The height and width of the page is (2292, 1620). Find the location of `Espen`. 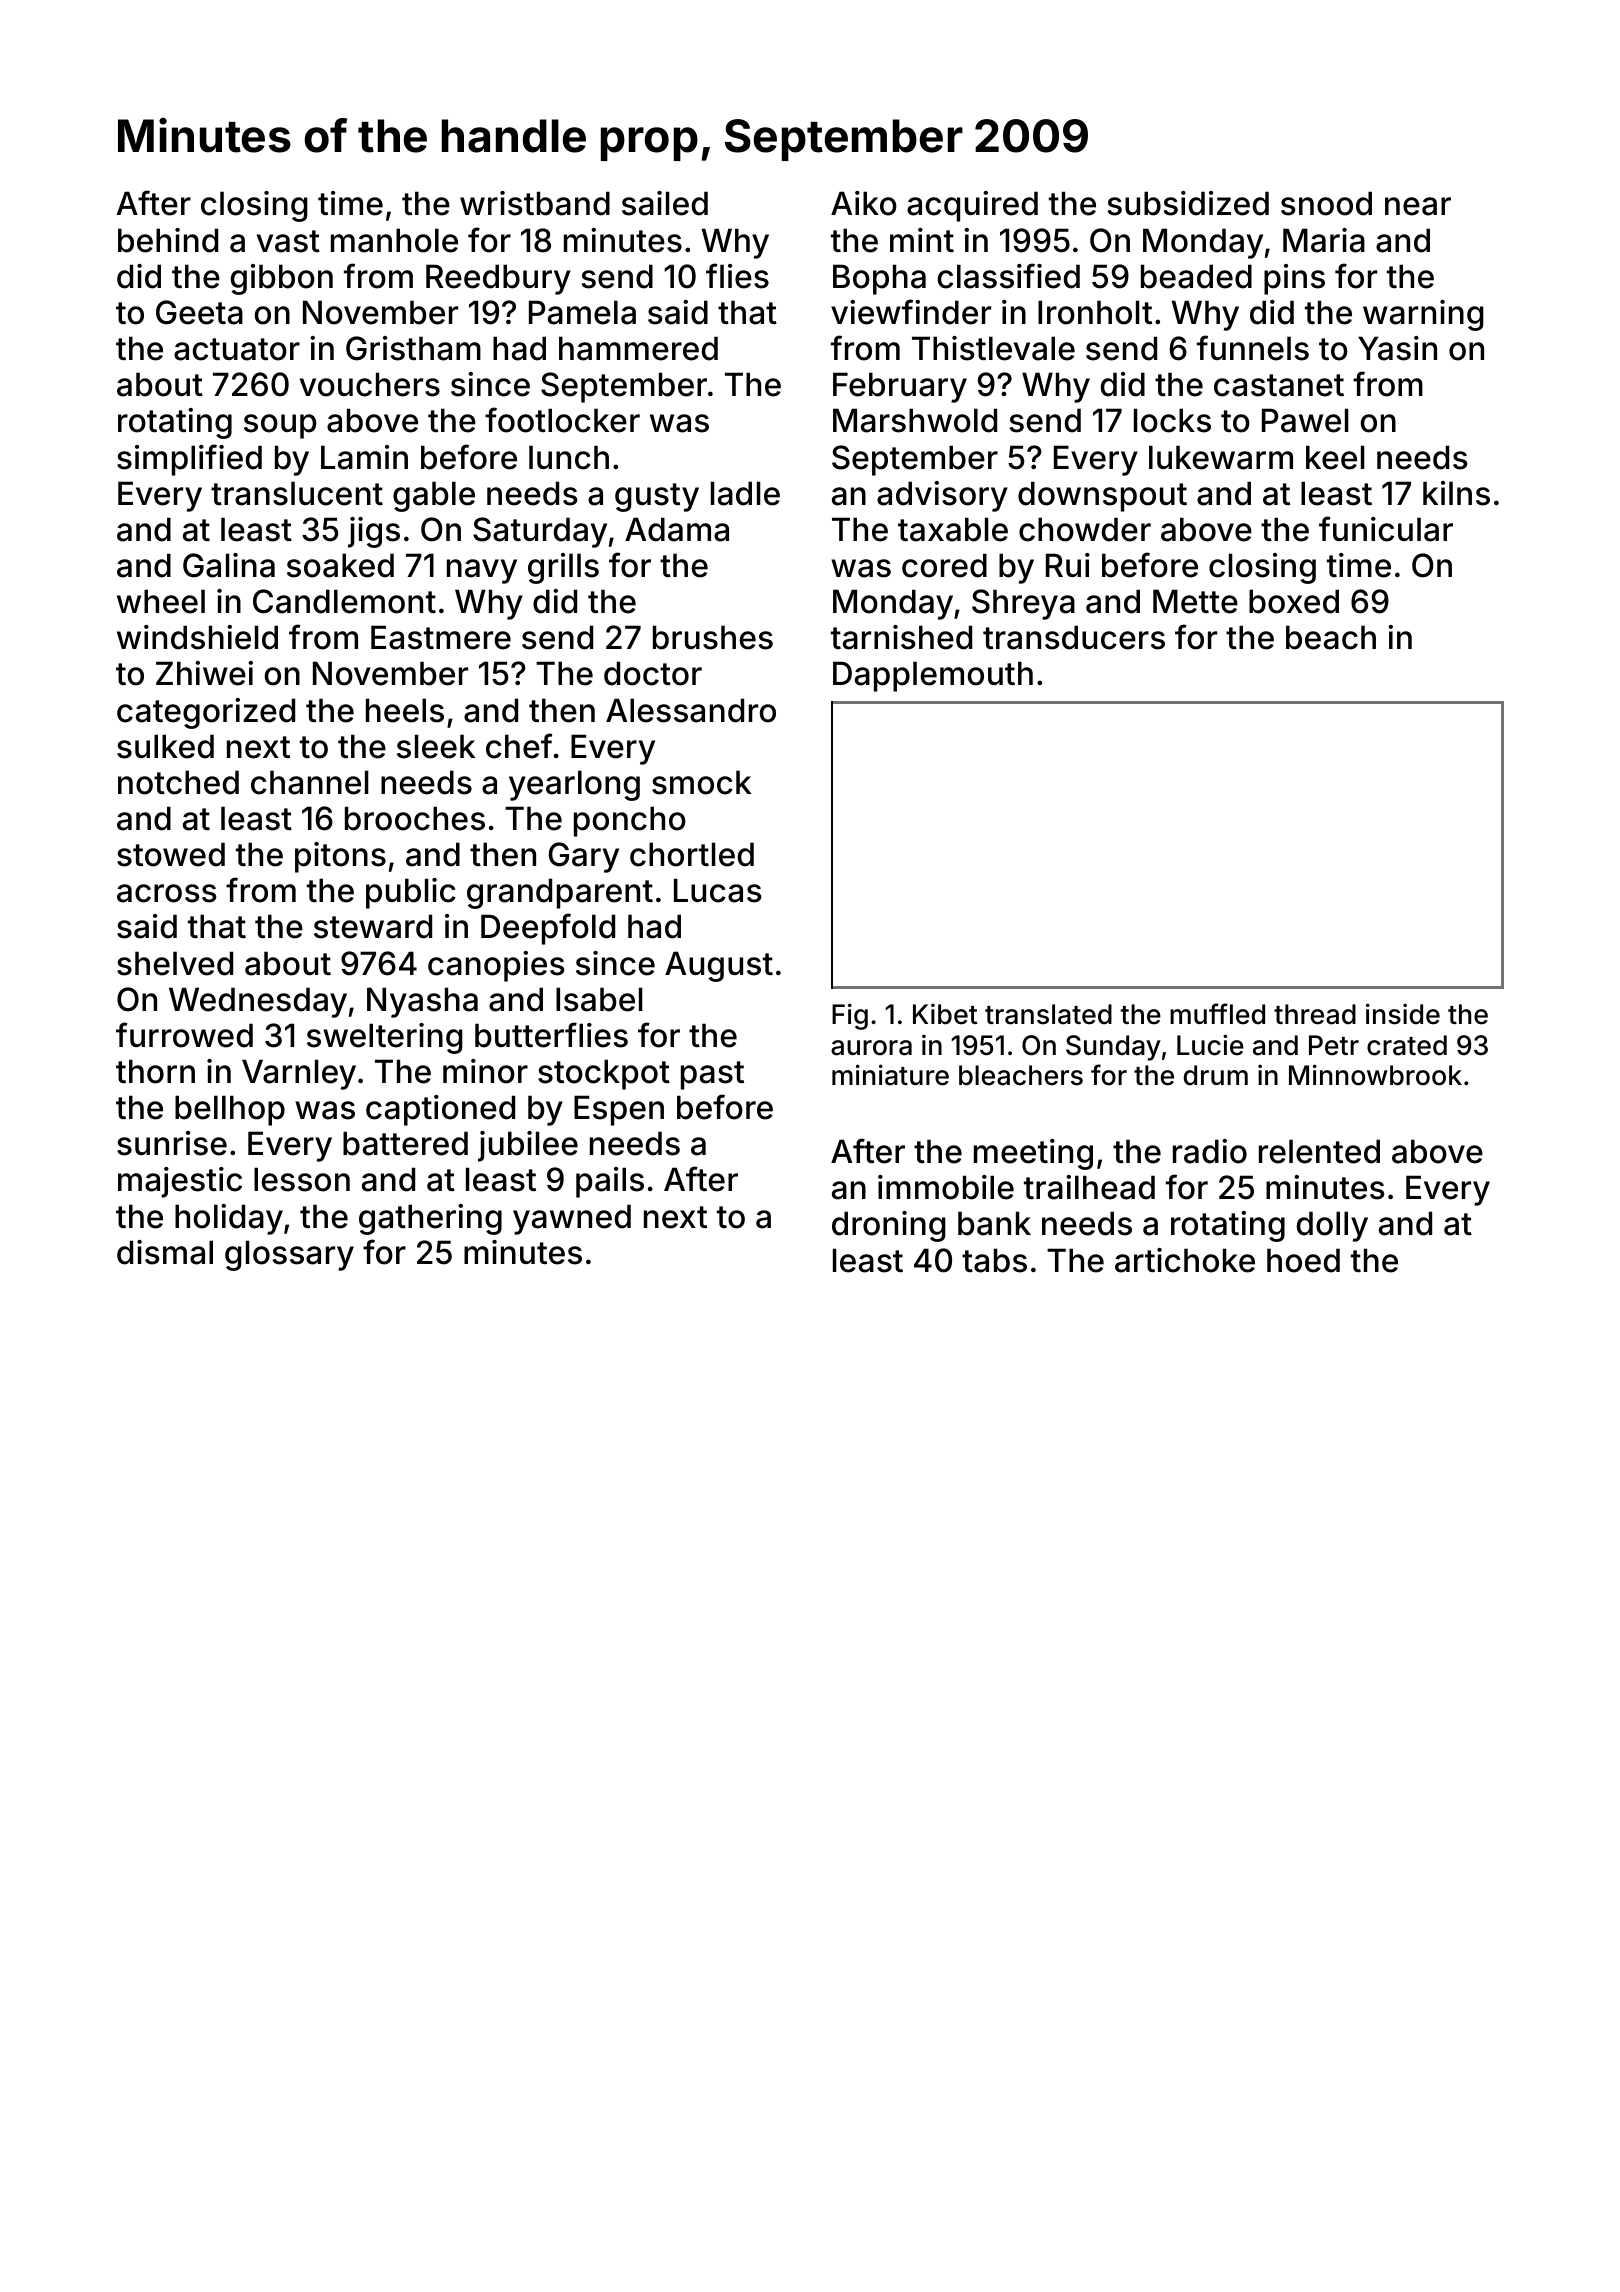

Espen is located at coordinates (619, 1110).
